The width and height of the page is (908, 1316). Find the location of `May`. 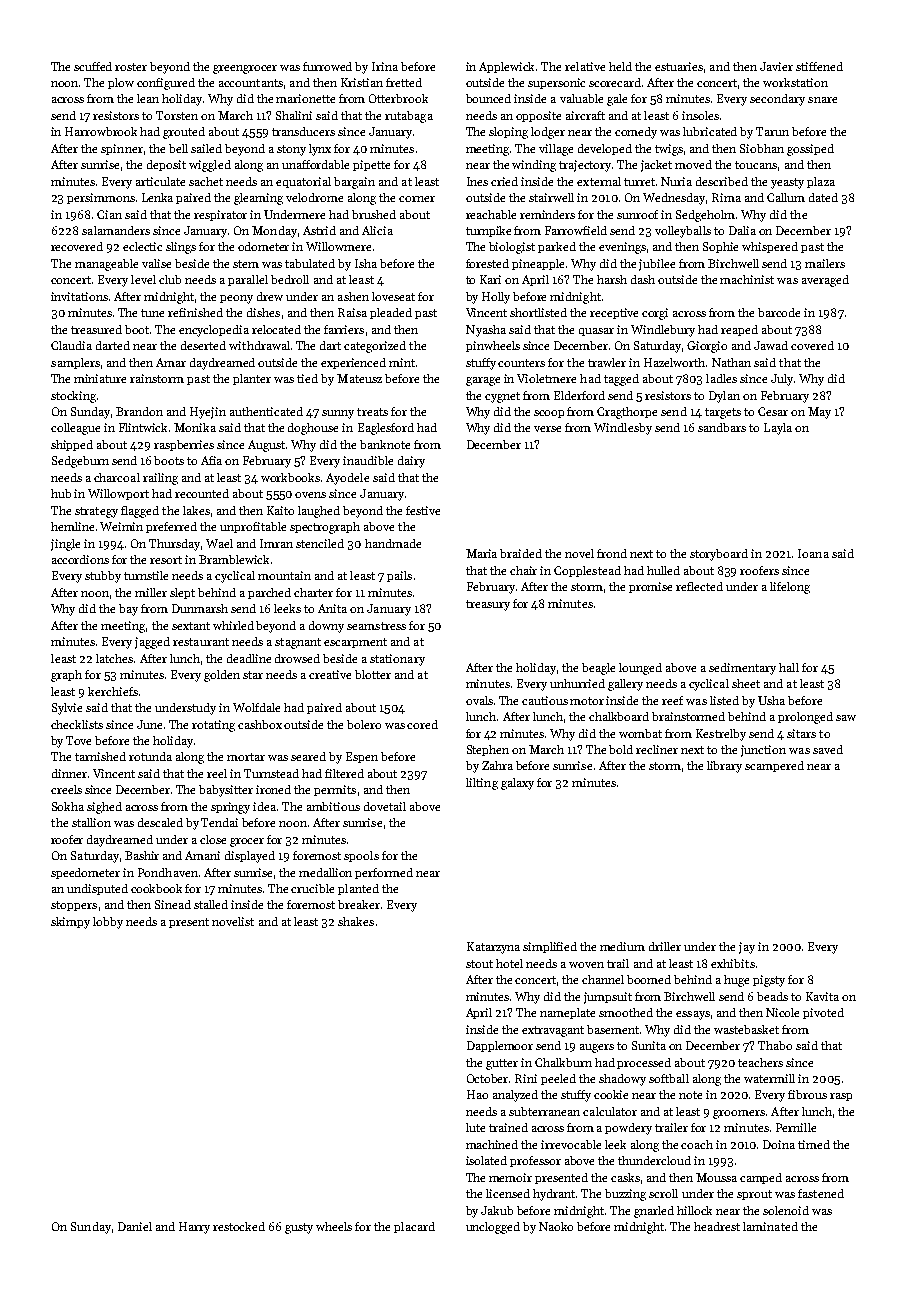

May is located at coordinates (819, 413).
